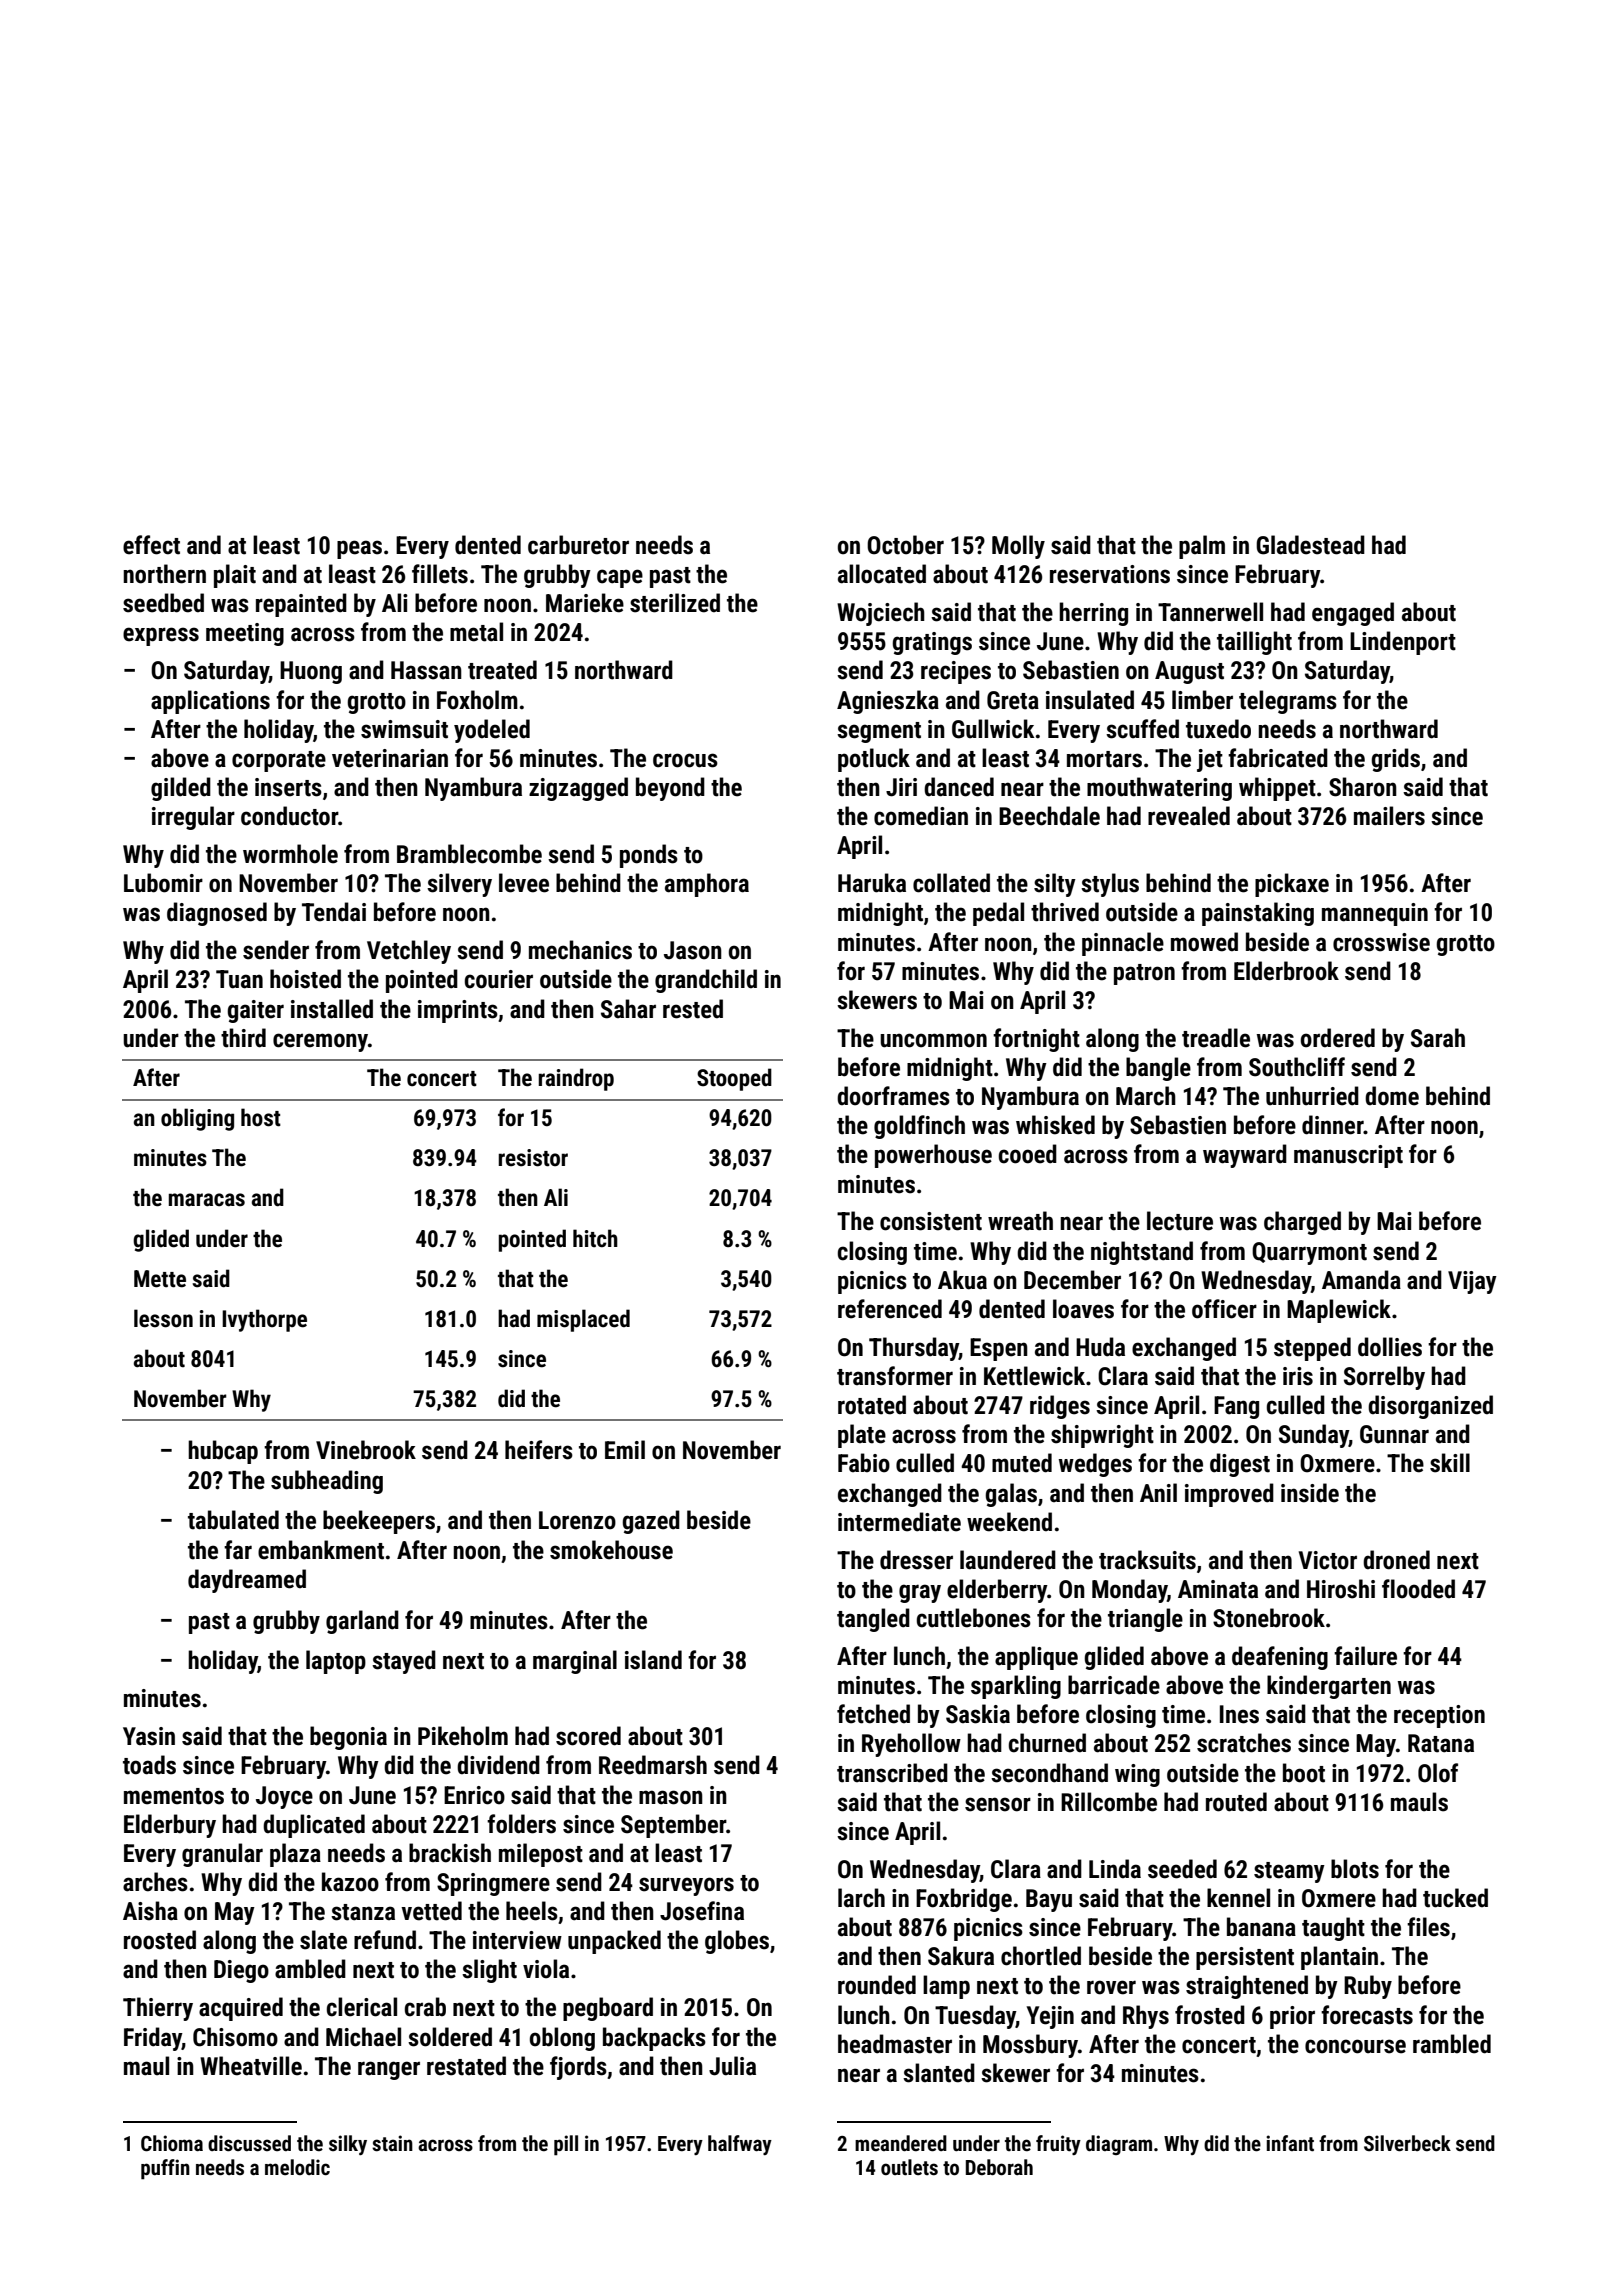  What do you see at coordinates (1224, 1309) in the page?
I see `officer` at bounding box center [1224, 1309].
